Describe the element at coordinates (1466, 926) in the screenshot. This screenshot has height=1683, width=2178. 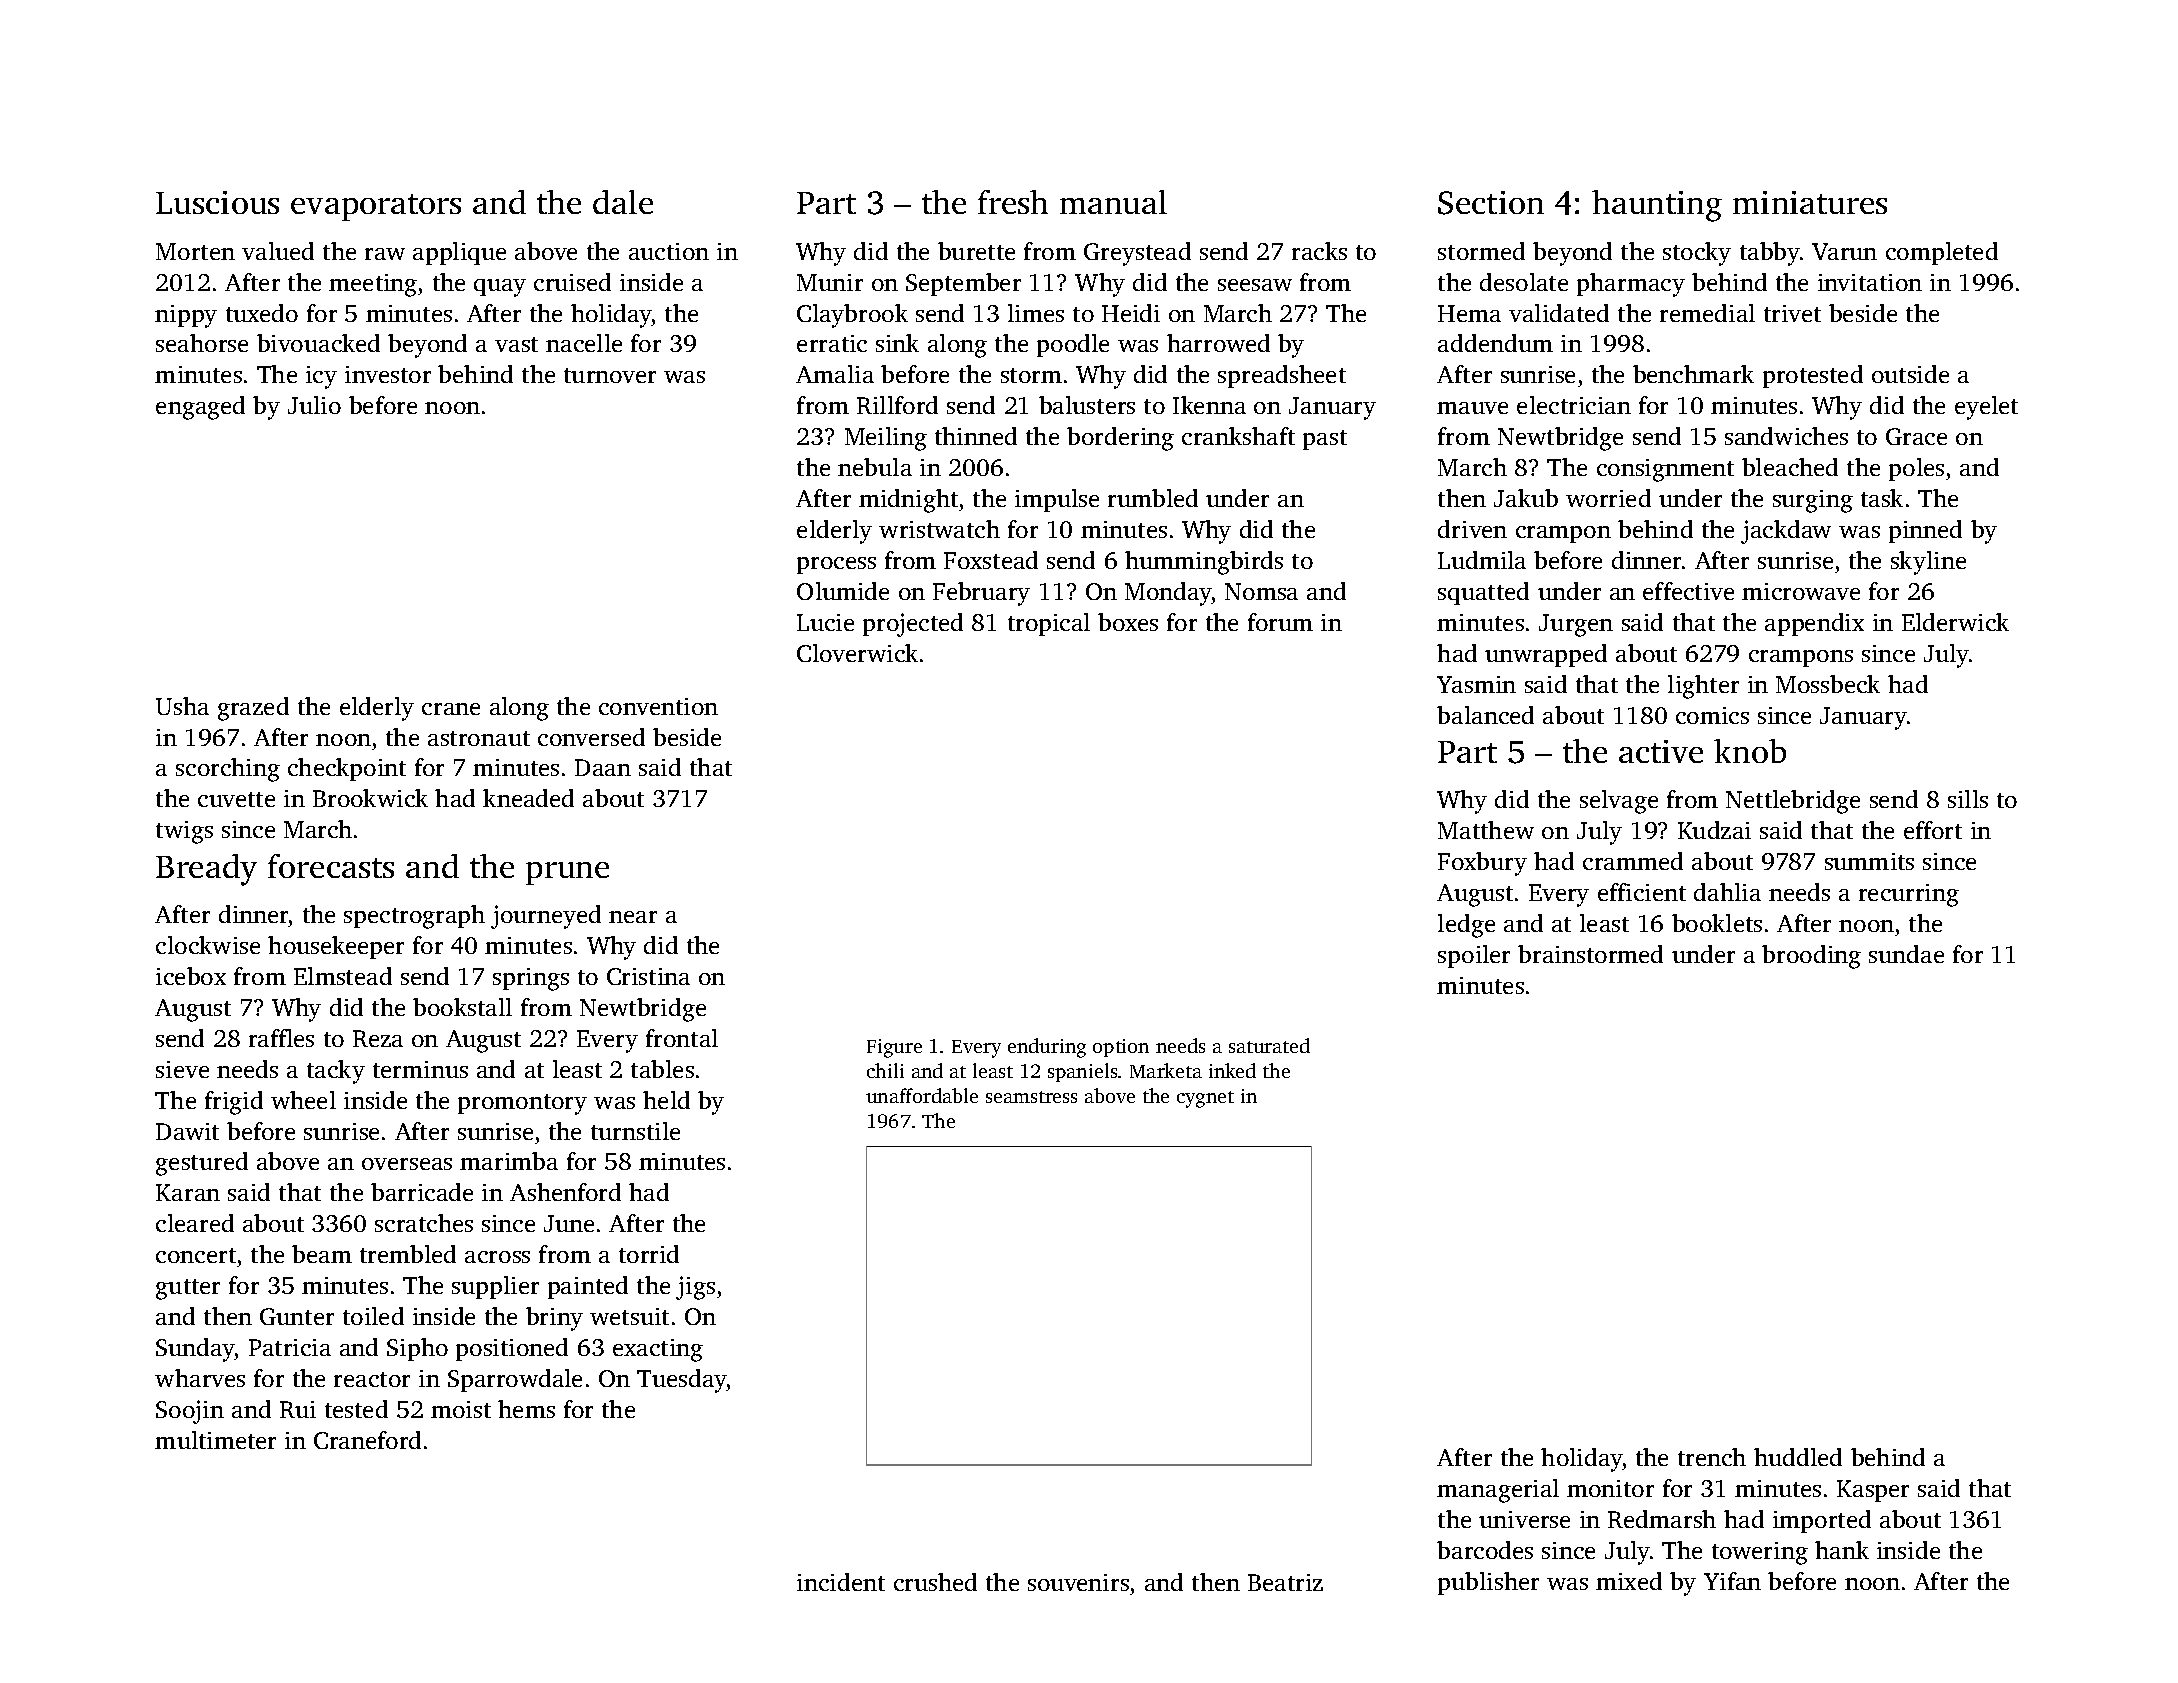
I see `ledge` at that location.
